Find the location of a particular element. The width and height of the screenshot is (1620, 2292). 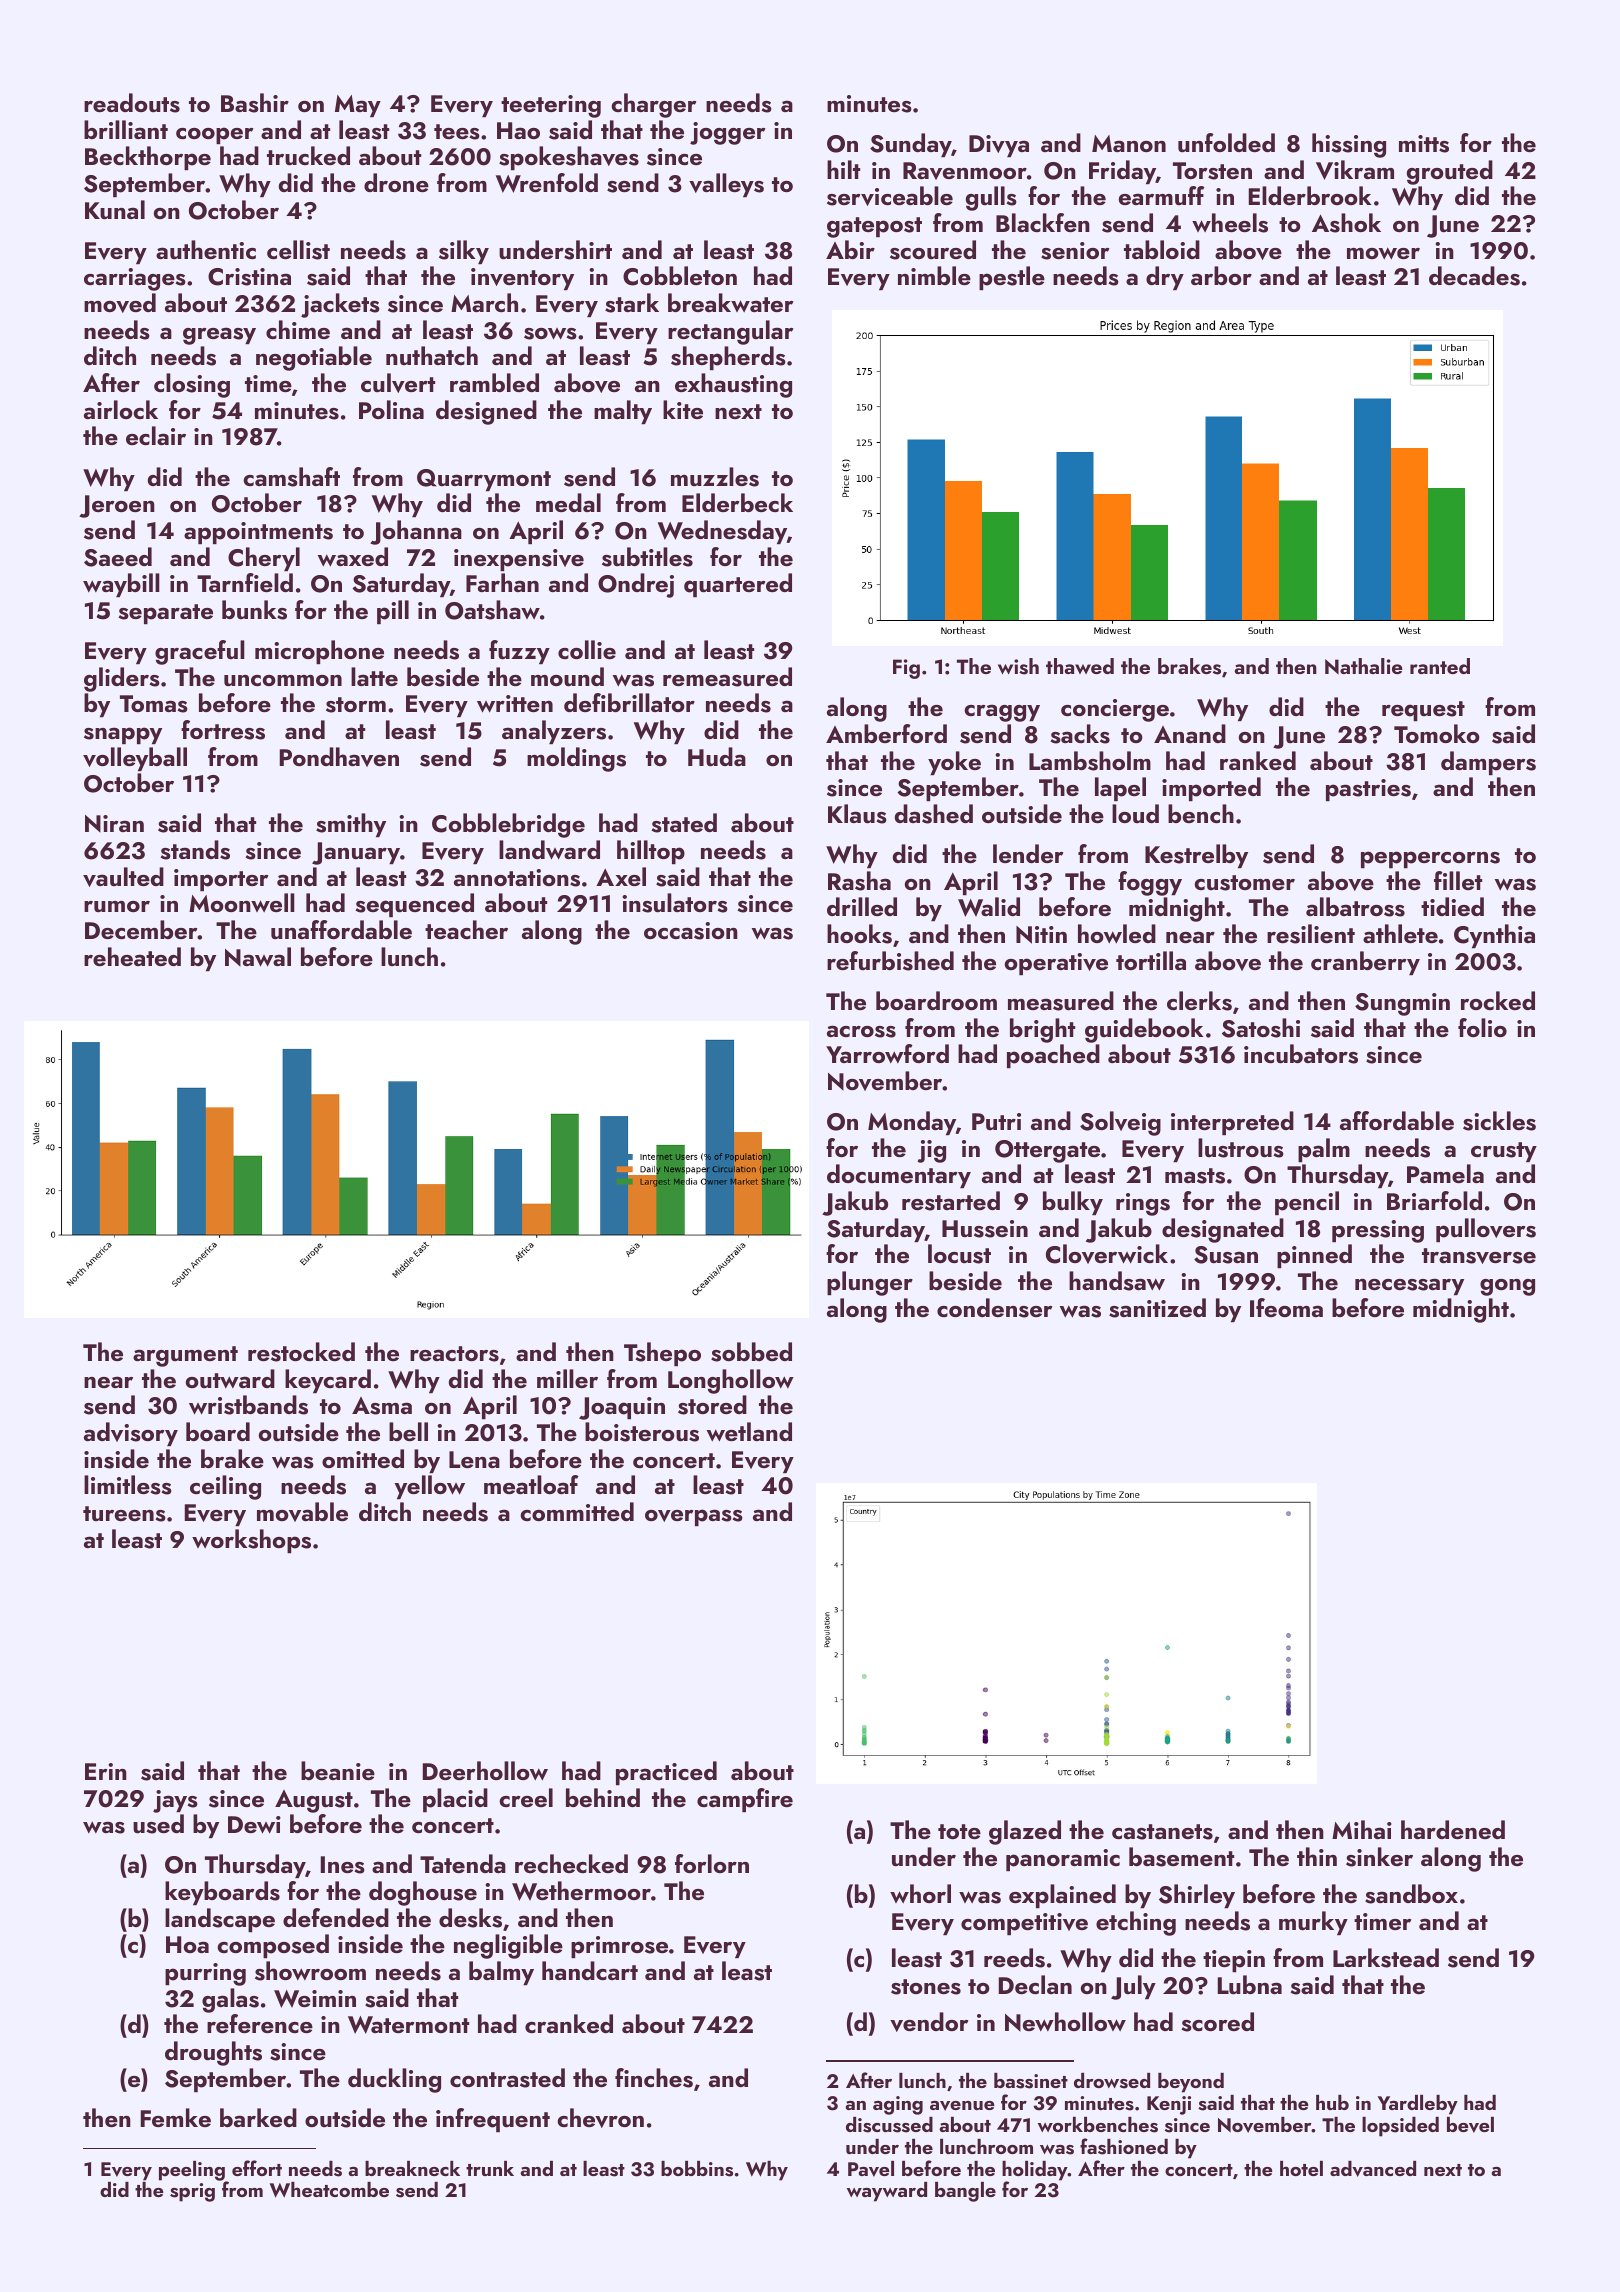

Bashir is located at coordinates (255, 103).
